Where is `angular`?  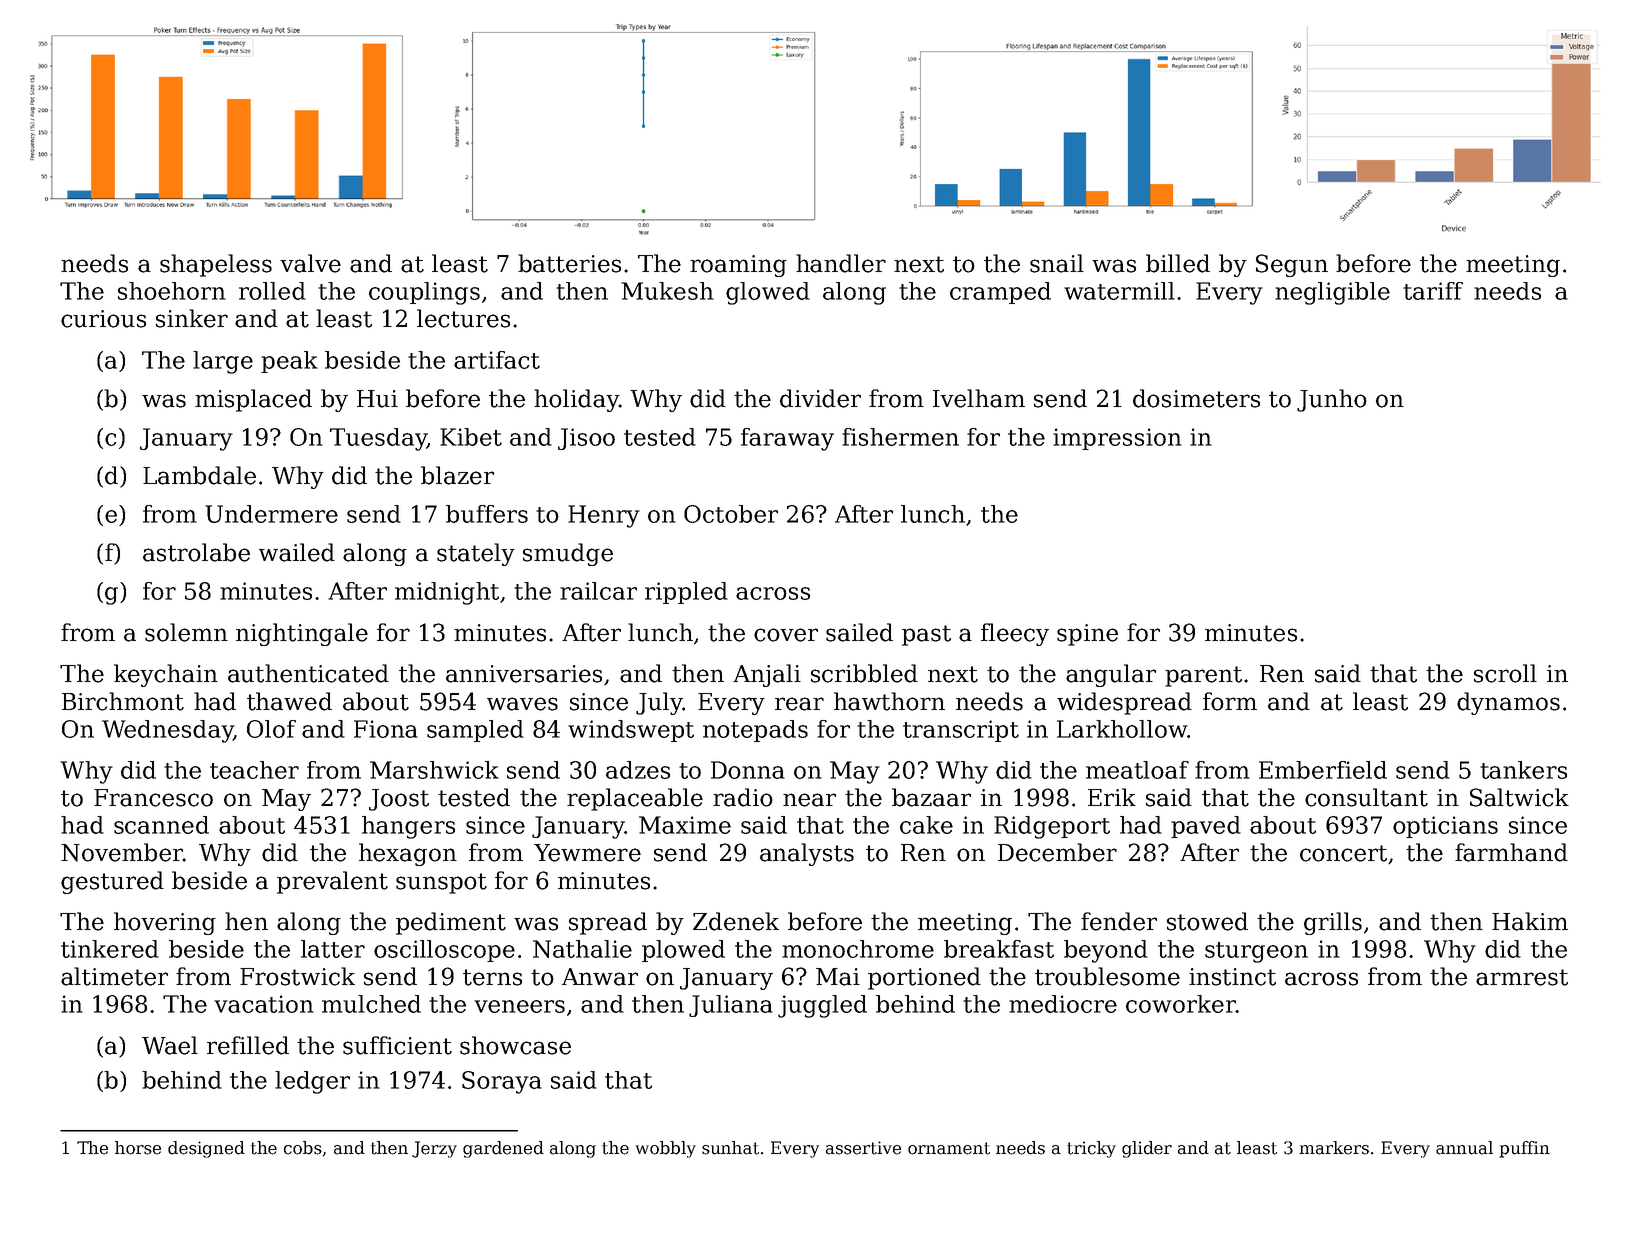
angular is located at coordinates (1111, 675).
